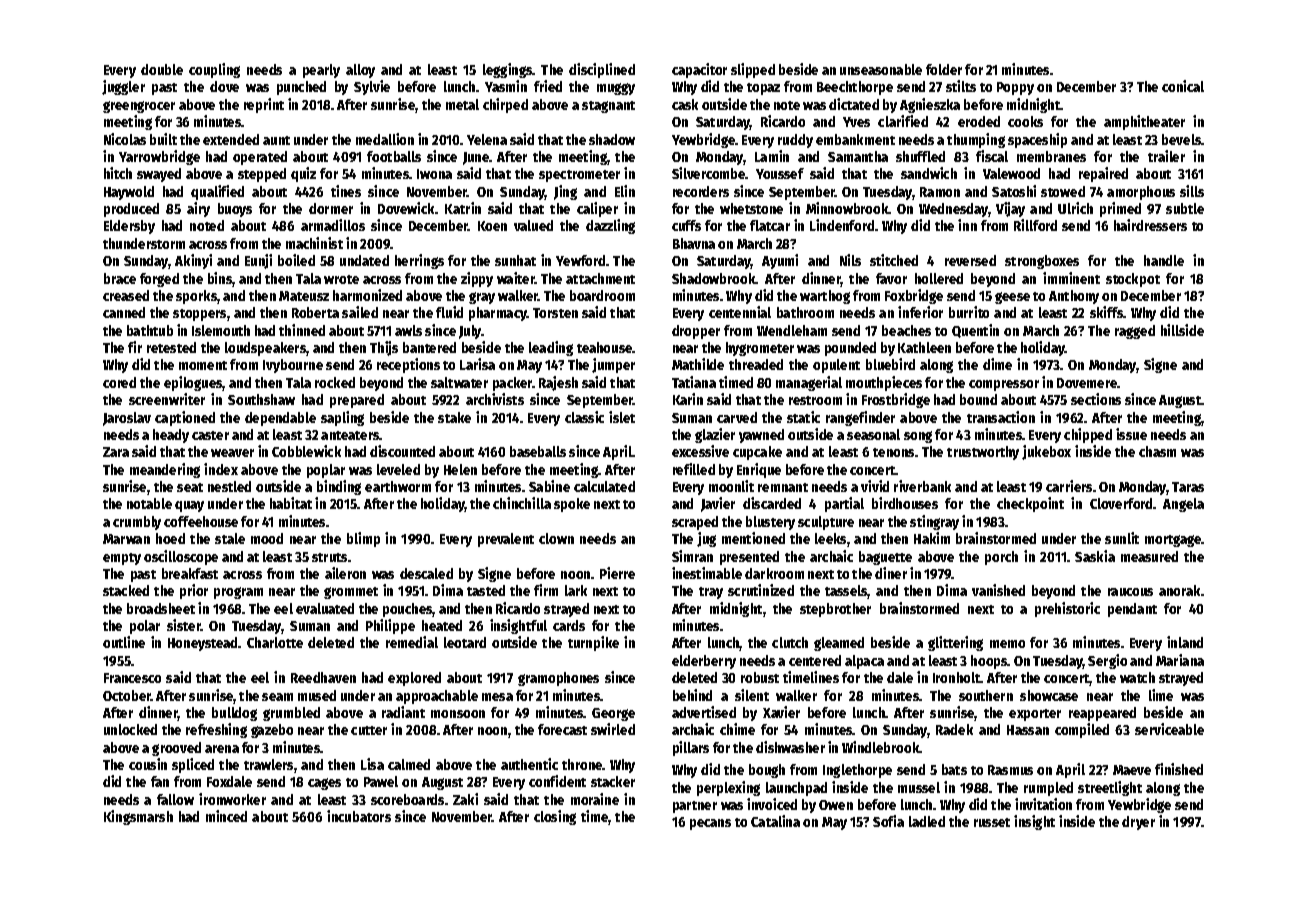  I want to click on Agnieszka, so click(930, 105).
